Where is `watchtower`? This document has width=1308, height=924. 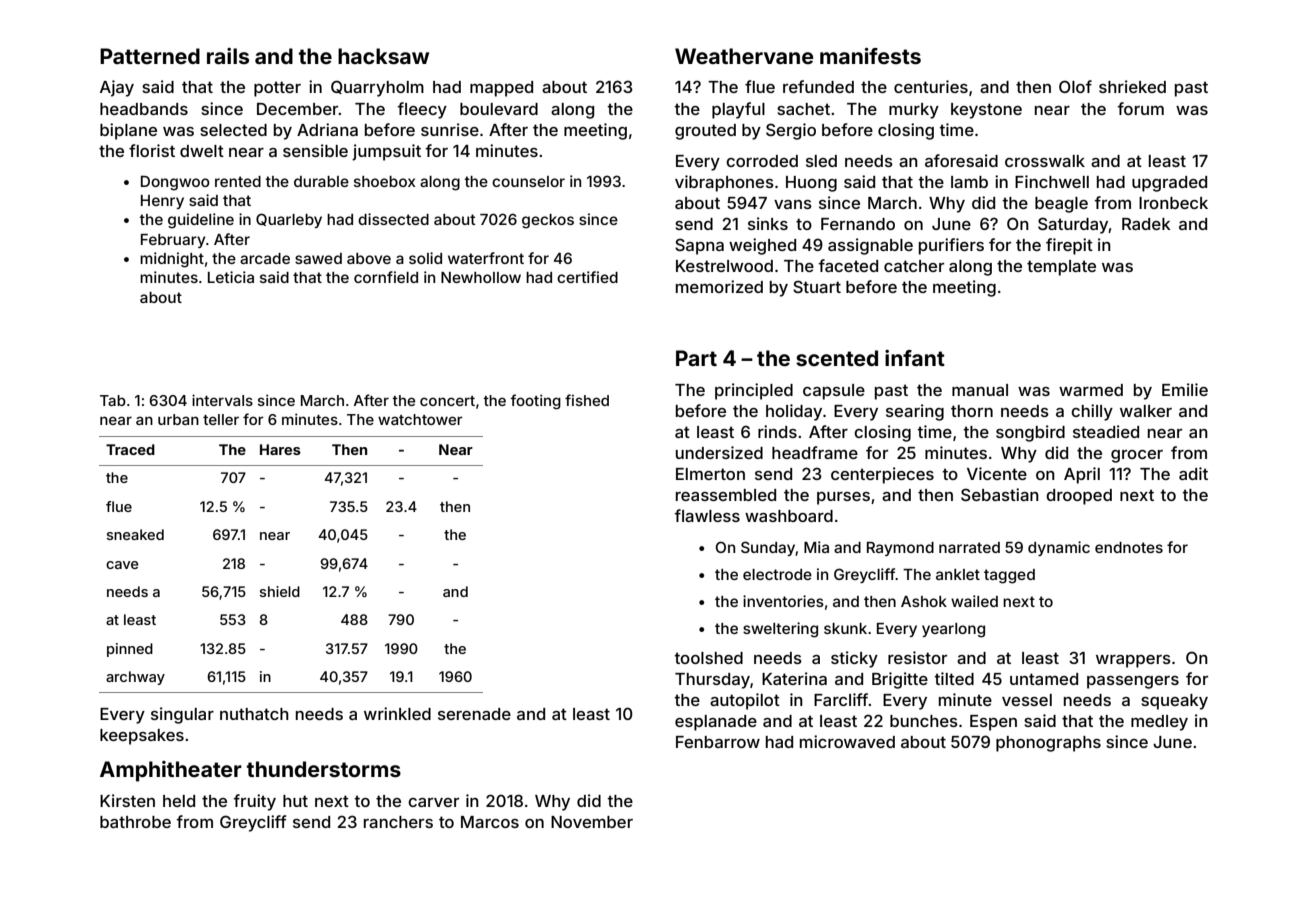 watchtower is located at coordinates (420, 419).
